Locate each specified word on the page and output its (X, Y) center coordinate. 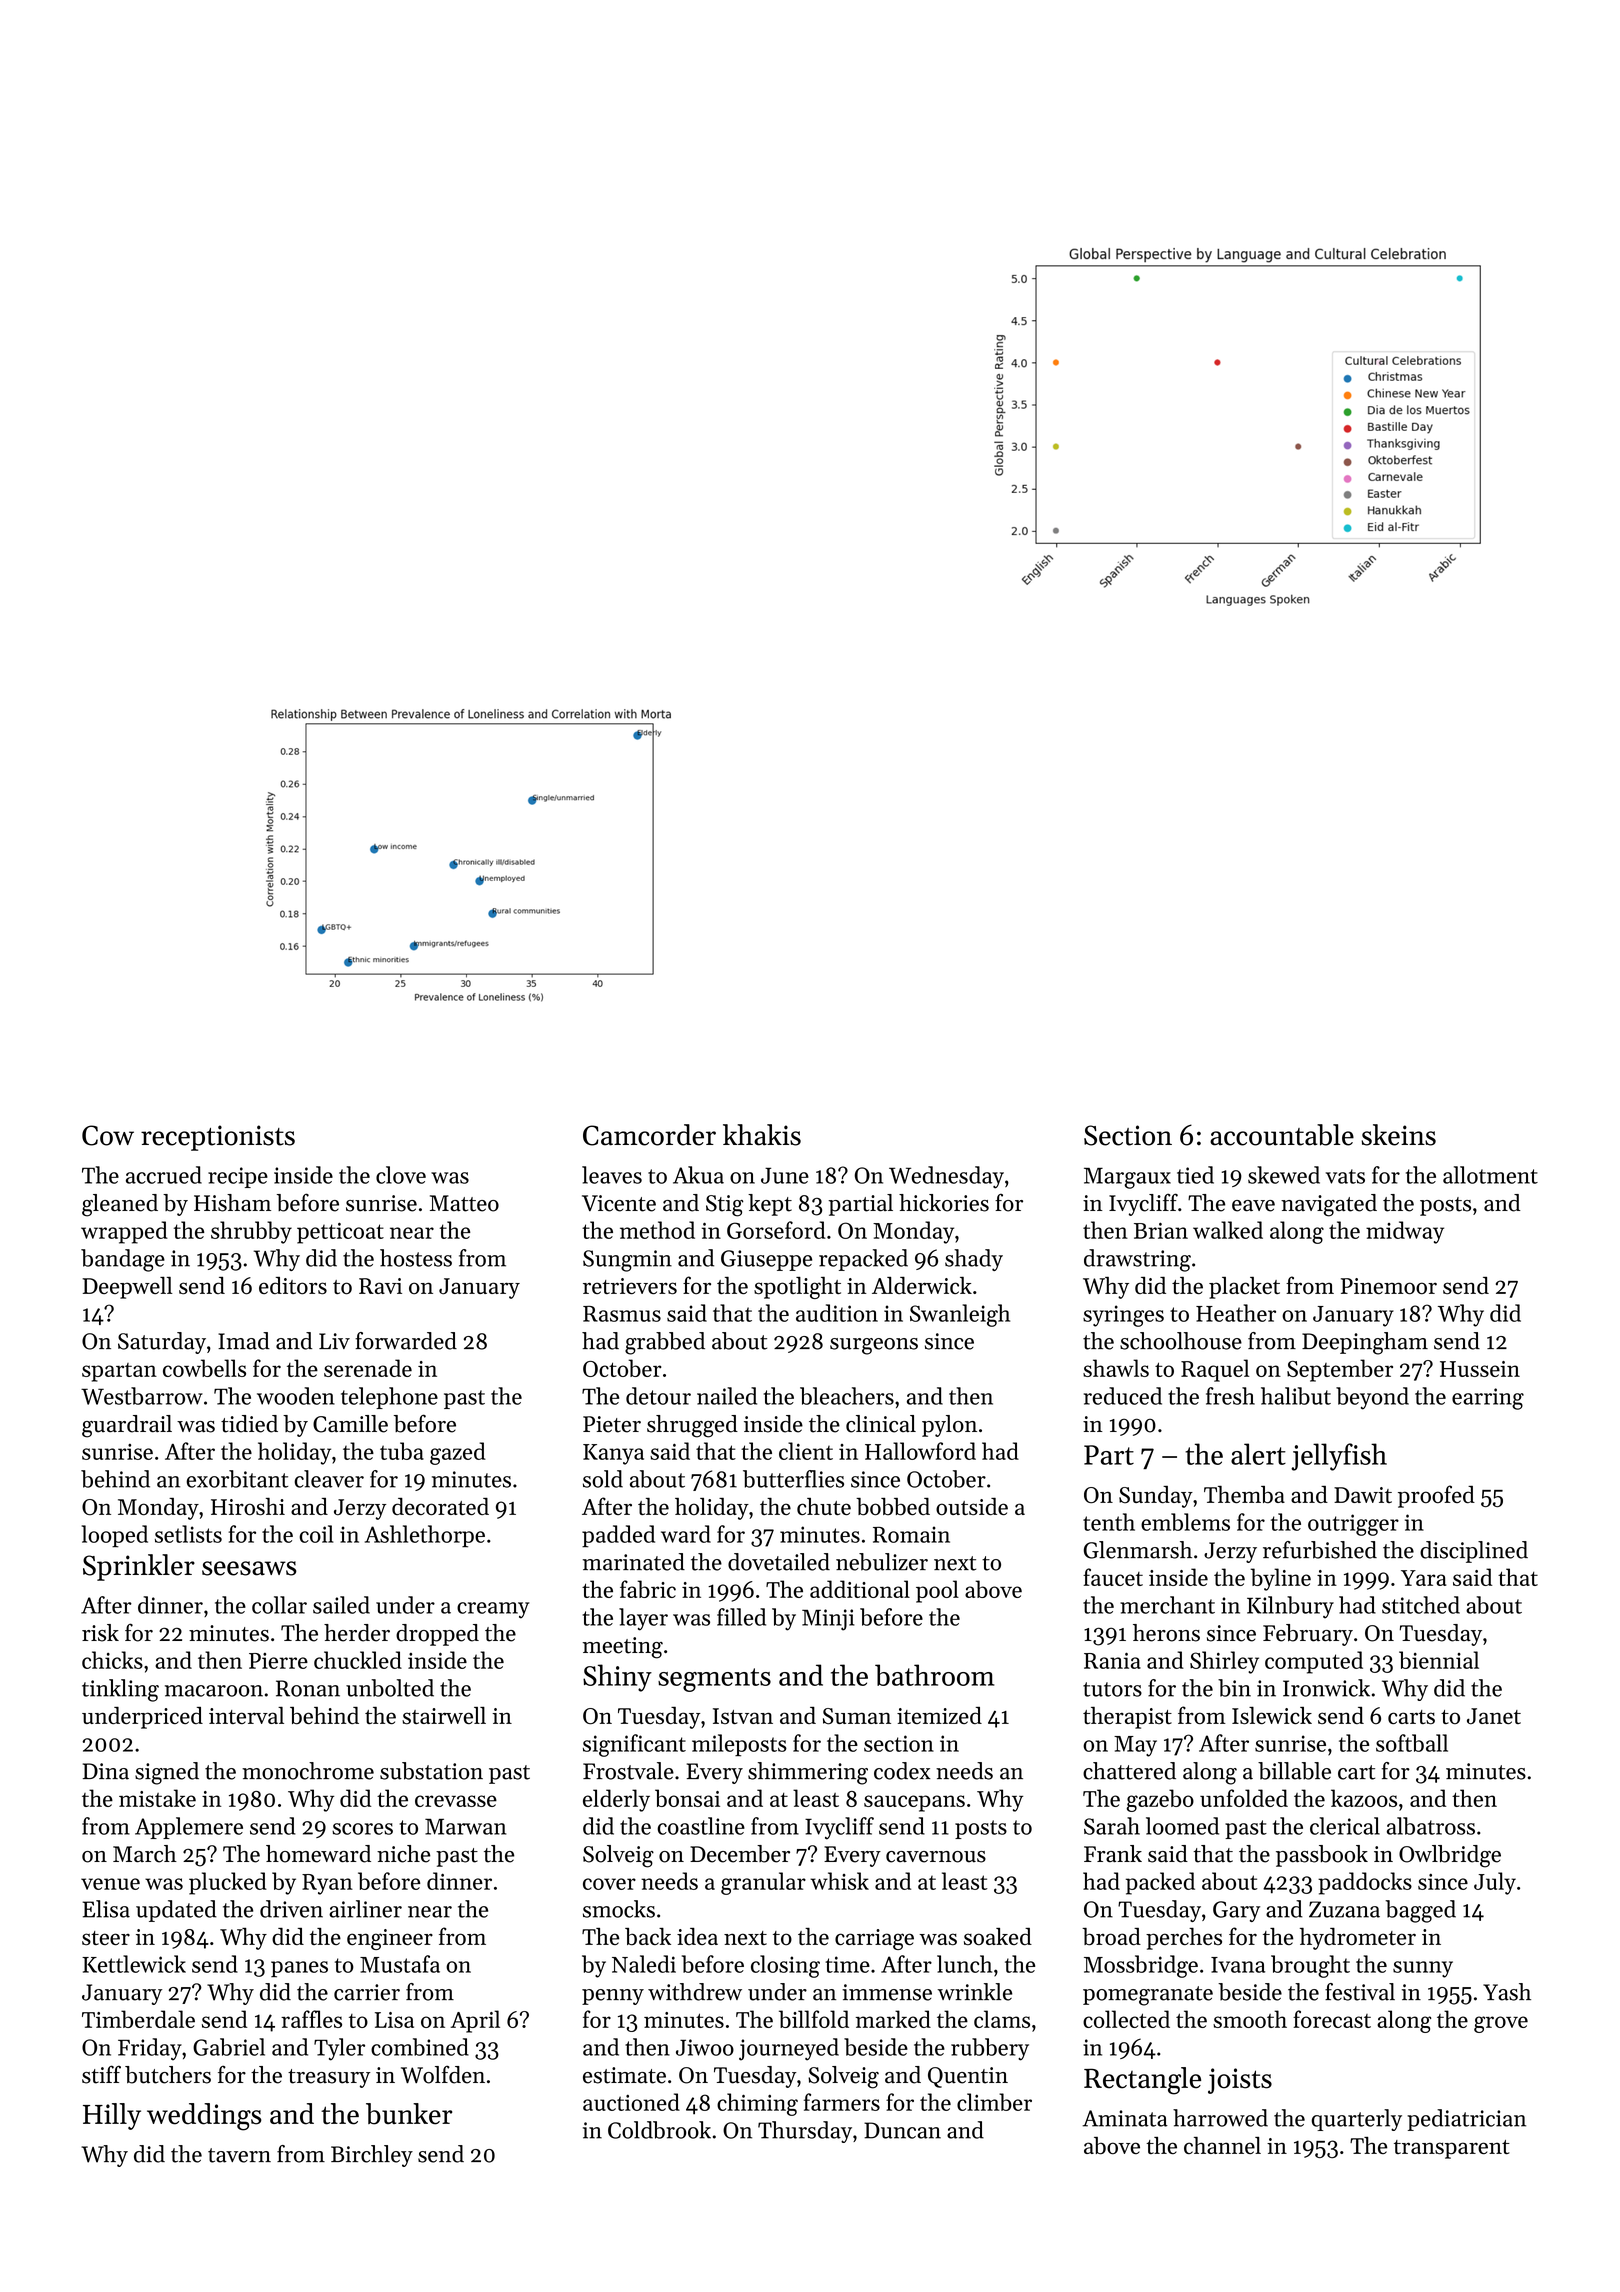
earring (1488, 1399)
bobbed (893, 1507)
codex (902, 1771)
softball (1412, 1743)
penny (613, 1997)
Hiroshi (248, 1507)
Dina (106, 1771)
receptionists (218, 1138)
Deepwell (127, 1288)
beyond (1372, 1398)
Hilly (112, 2116)
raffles (311, 2019)
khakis (762, 1135)
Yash (1507, 1992)
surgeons (874, 1346)
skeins (1398, 1135)
